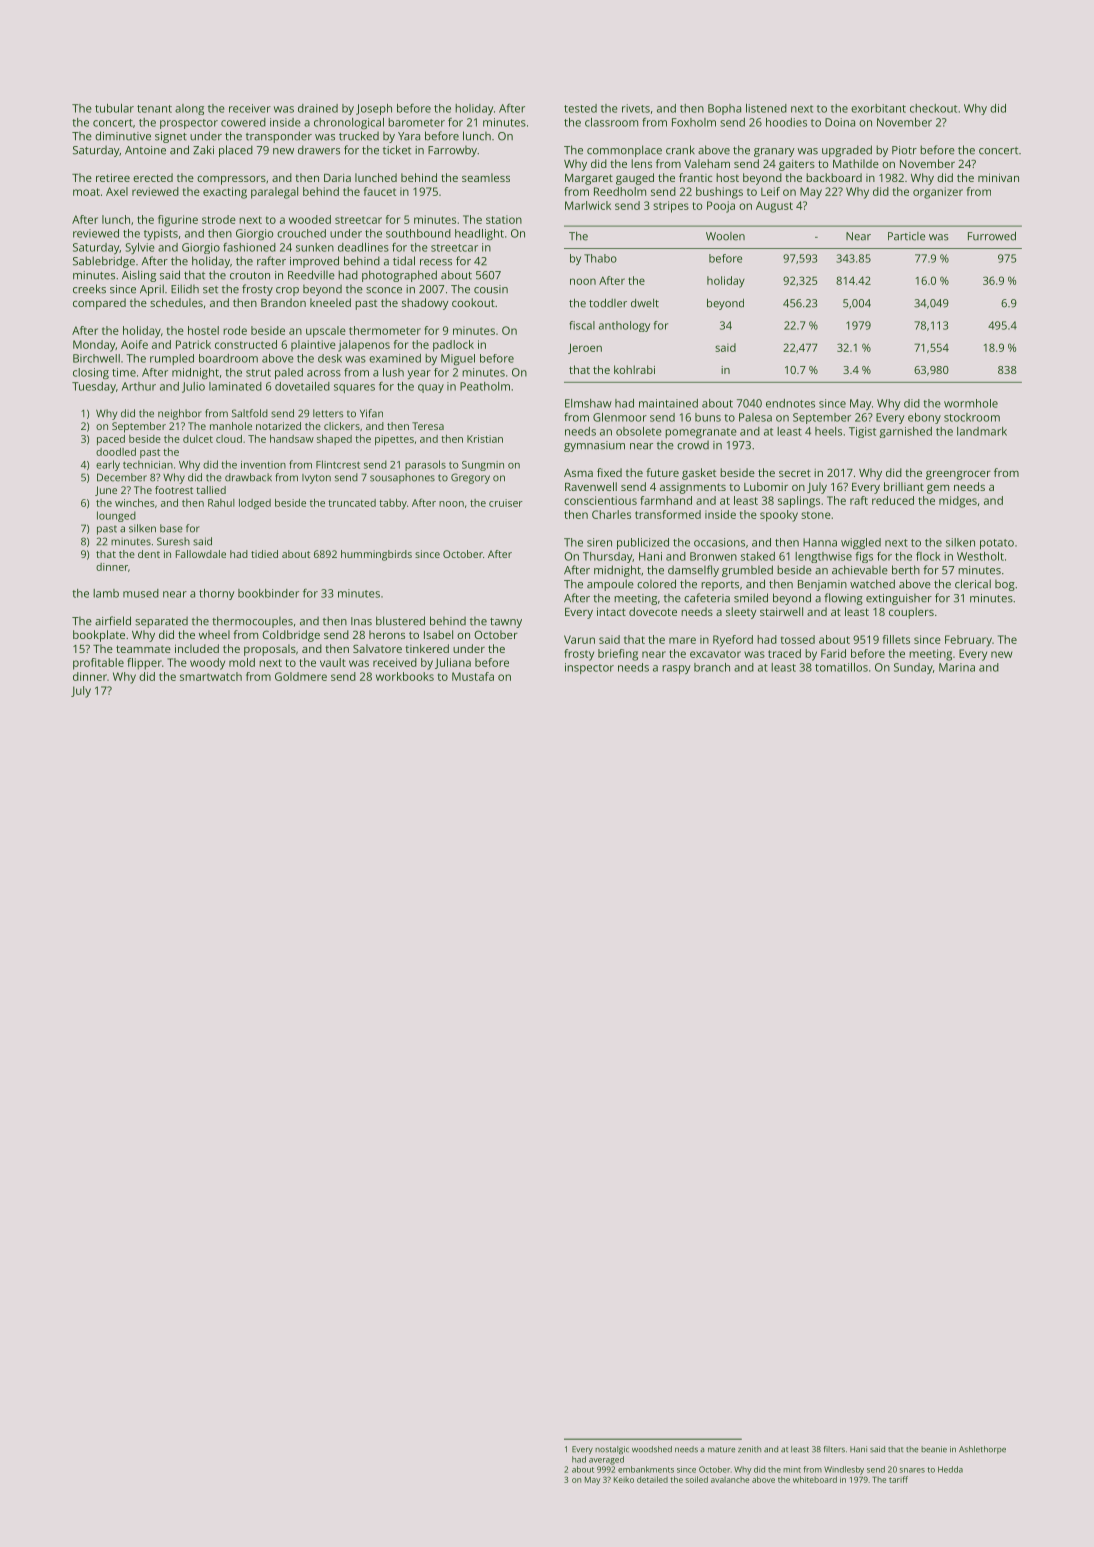 This screenshot has height=1547, width=1094. I want to click on smartwatch, so click(211, 676).
